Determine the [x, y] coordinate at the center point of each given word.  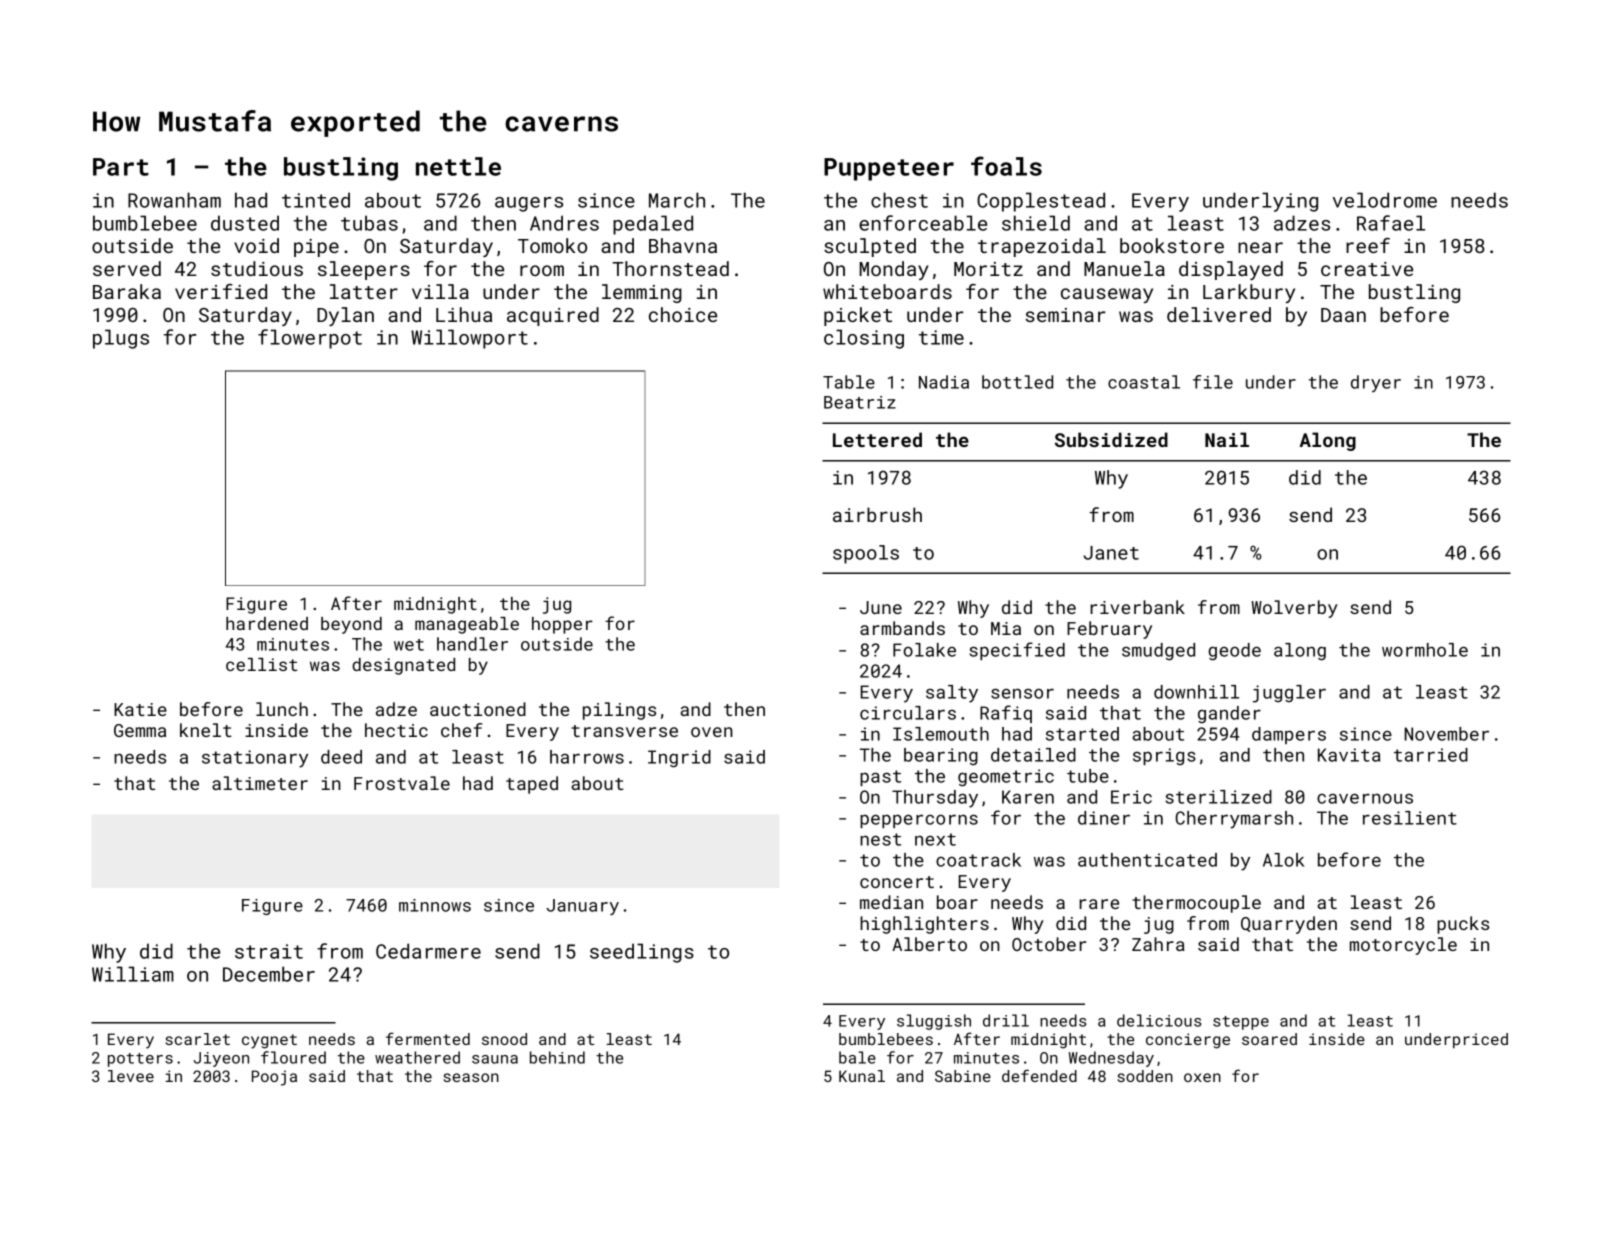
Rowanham [174, 200]
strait [269, 951]
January [583, 907]
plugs [121, 339]
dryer [1376, 383]
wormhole [1425, 650]
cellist [261, 664]
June [881, 607]
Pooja [274, 1078]
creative [1367, 269]
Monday [894, 270]
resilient [1410, 818]
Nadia [944, 382]
